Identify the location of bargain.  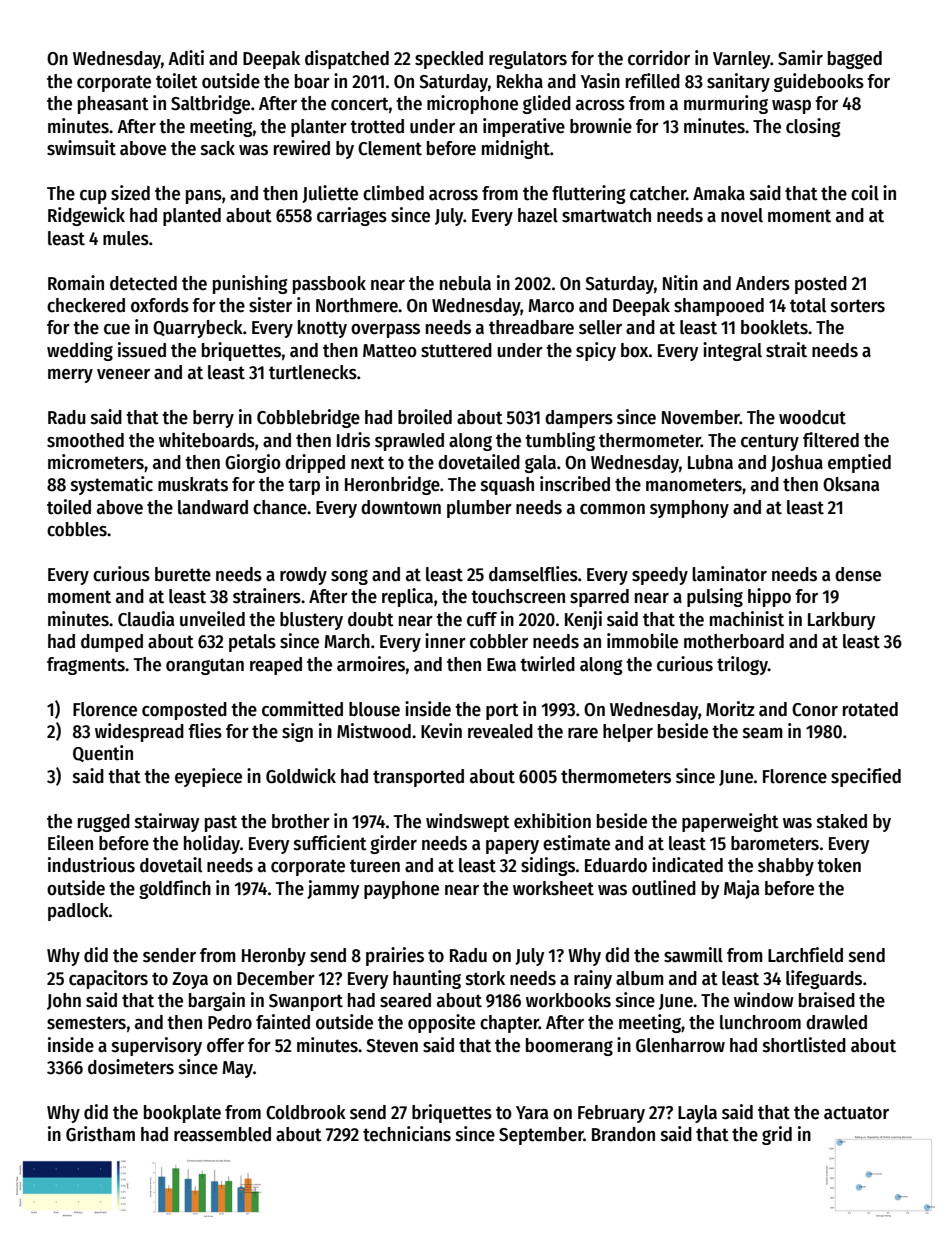
(217, 1001).
